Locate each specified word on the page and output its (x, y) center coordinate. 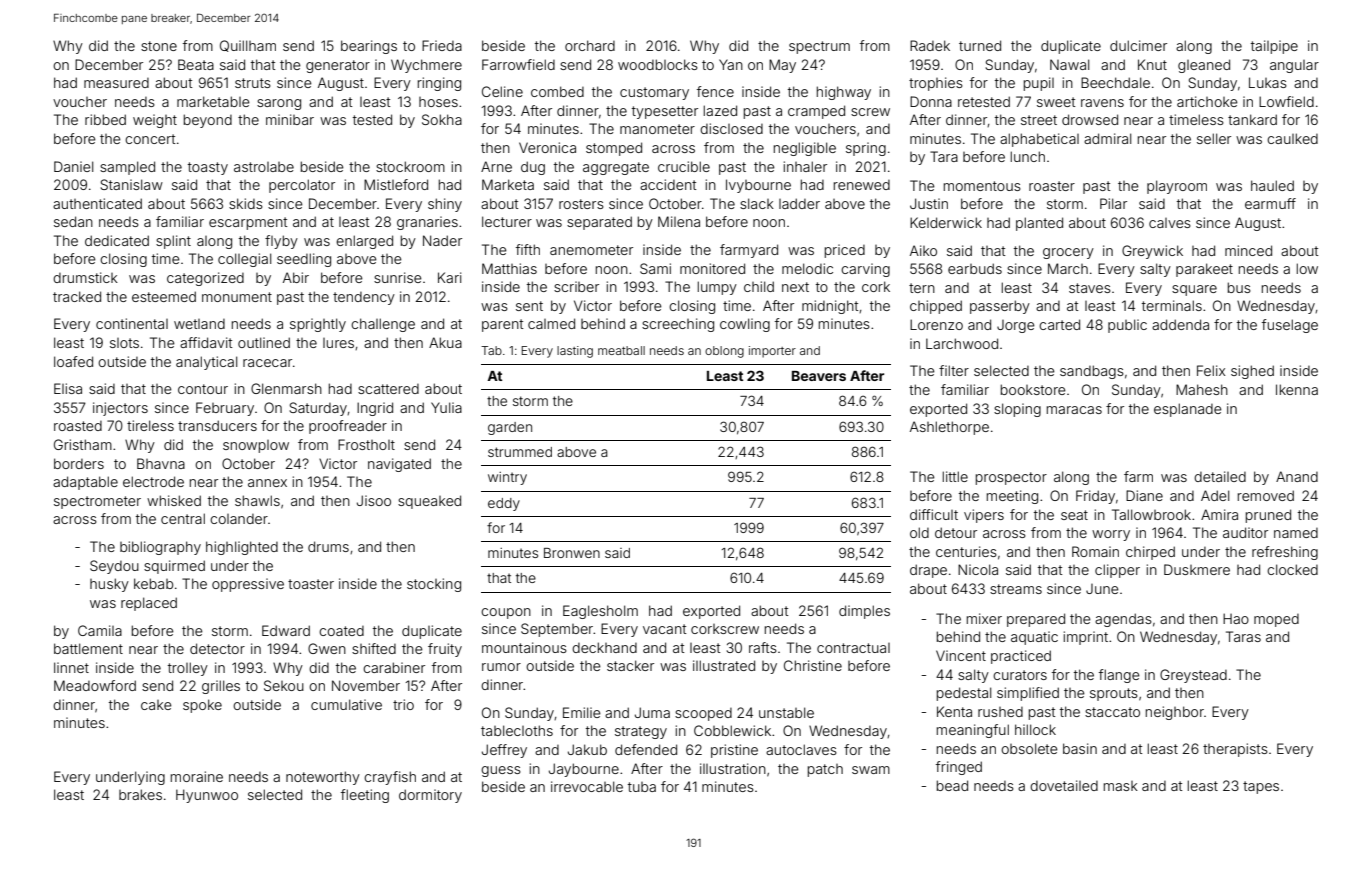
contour (203, 389)
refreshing (1285, 553)
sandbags (1092, 372)
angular (1294, 66)
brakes (140, 794)
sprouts (1114, 694)
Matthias (509, 268)
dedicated (117, 240)
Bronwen (572, 553)
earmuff (1270, 203)
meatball (621, 350)
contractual (853, 648)
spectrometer (97, 502)
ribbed (105, 119)
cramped (816, 112)
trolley (188, 669)
